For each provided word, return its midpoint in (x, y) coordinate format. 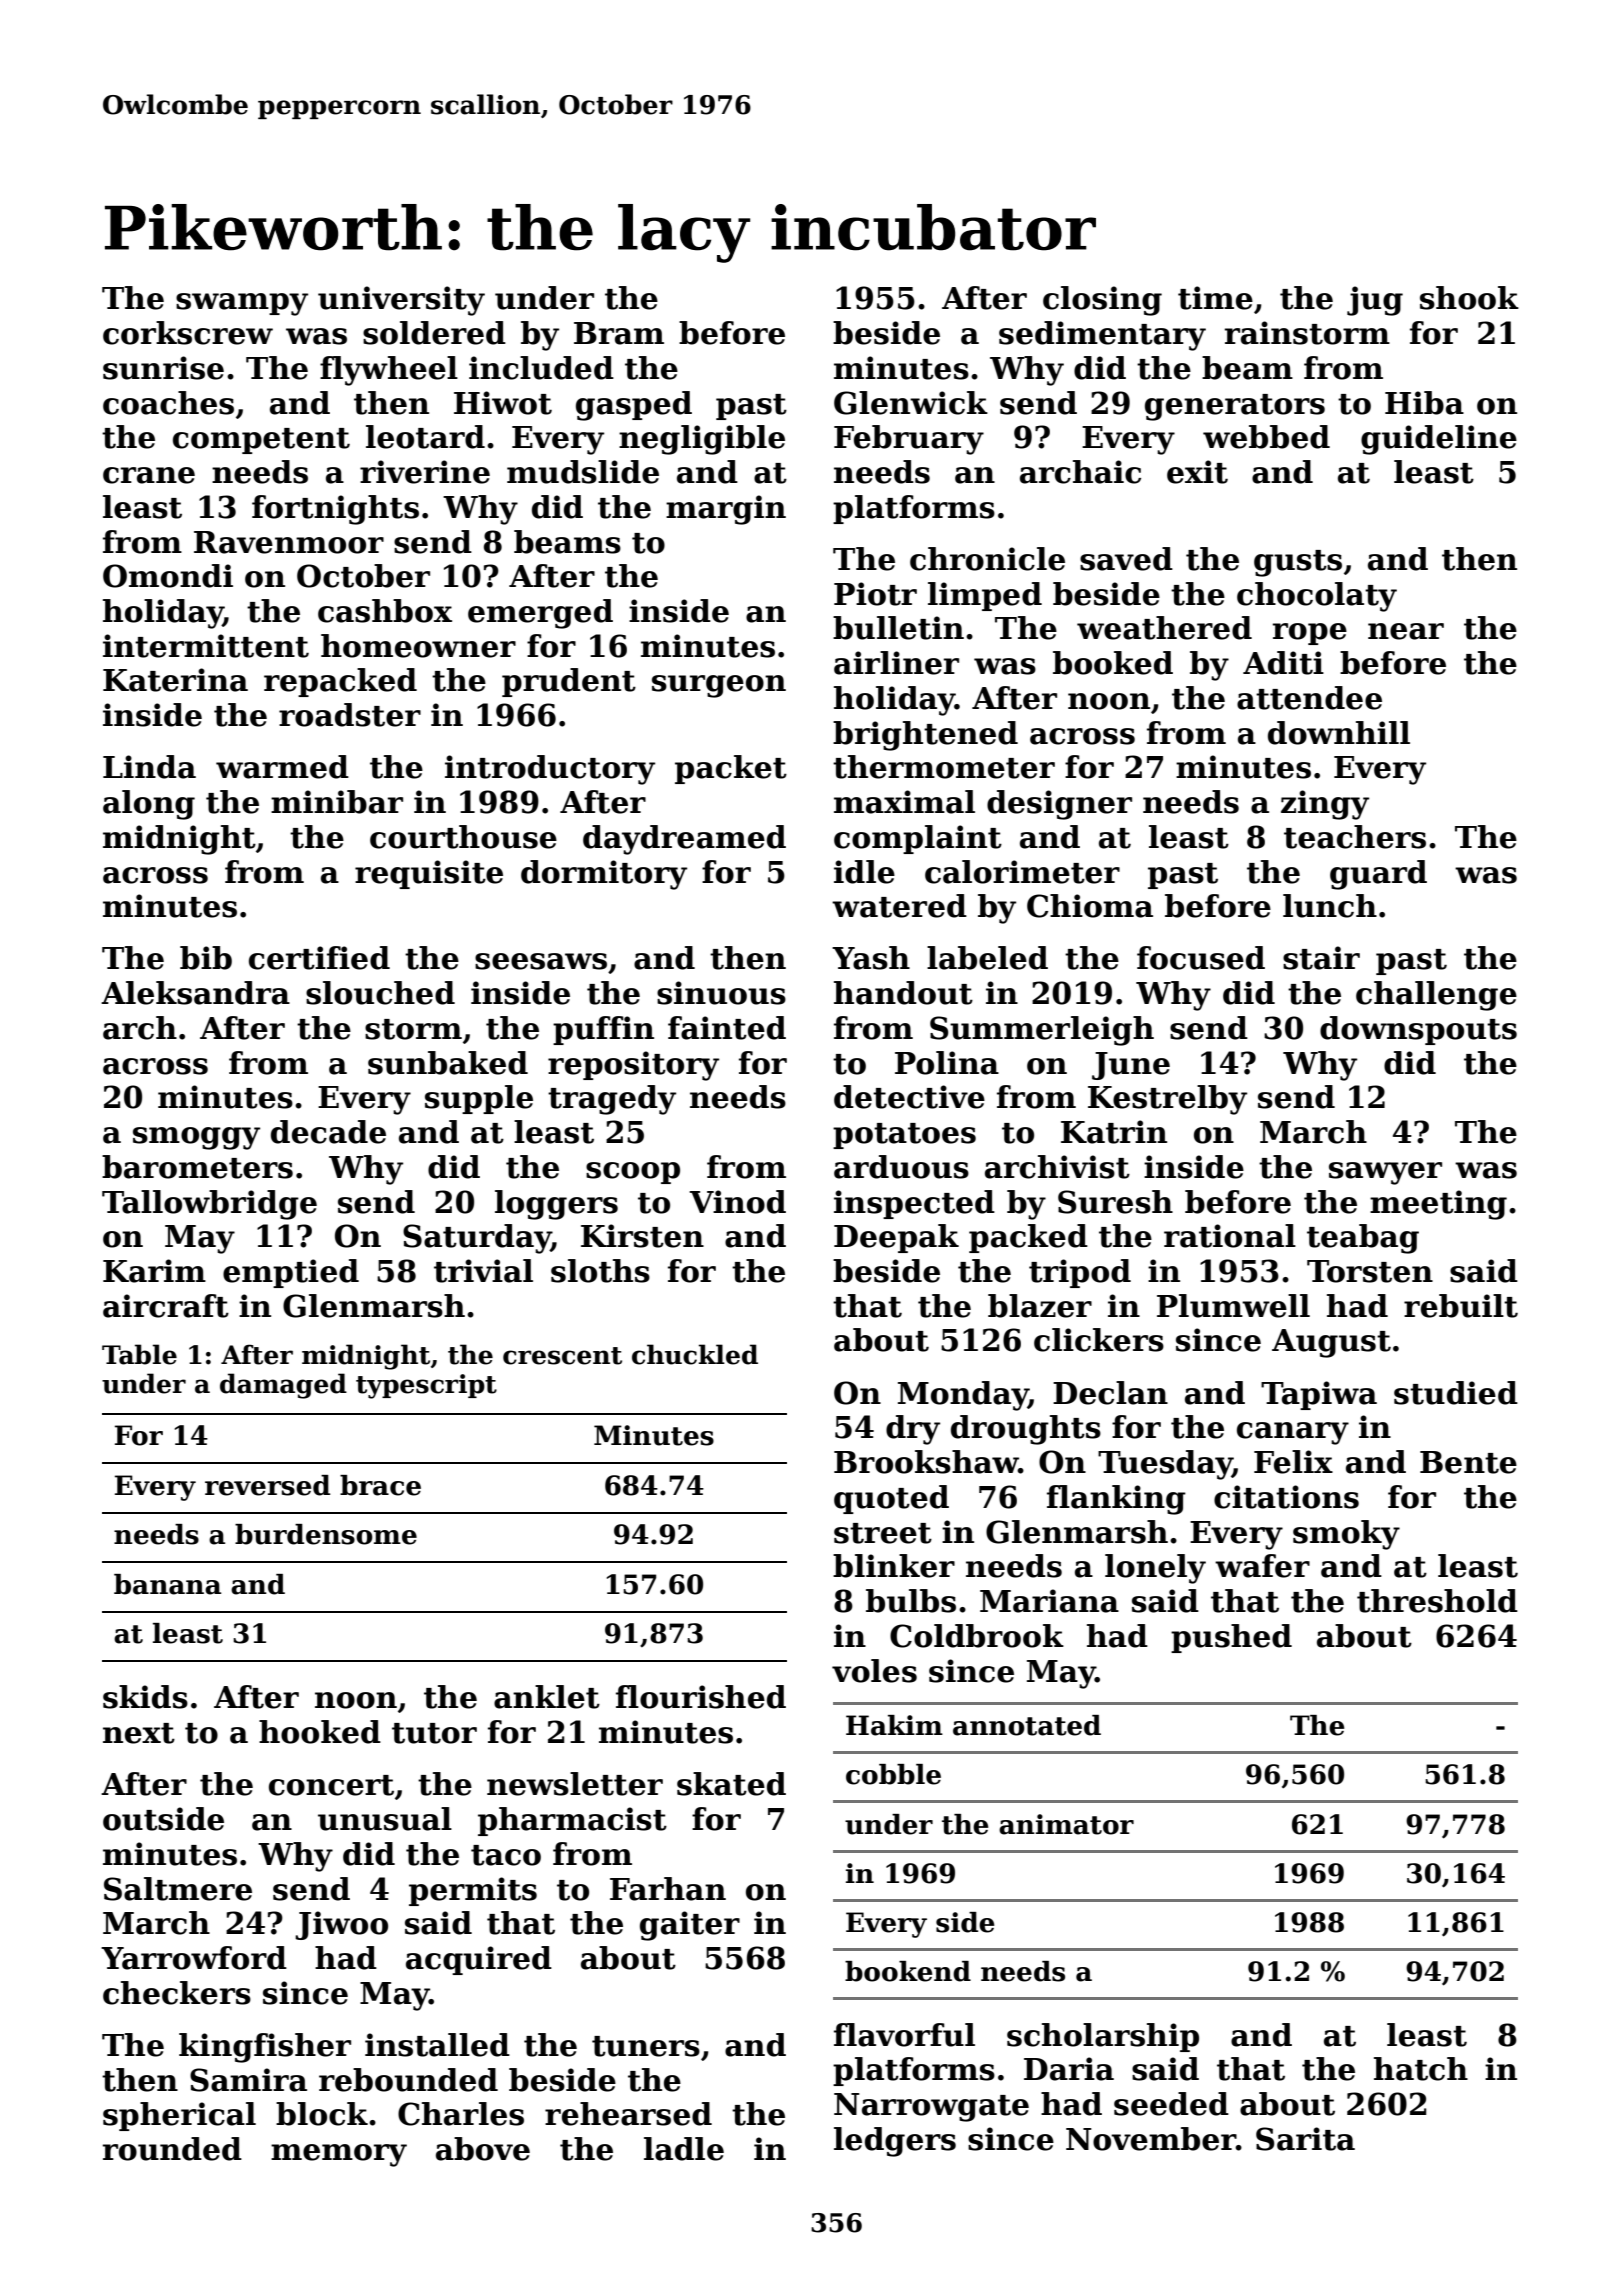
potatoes (904, 1136)
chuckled (695, 1354)
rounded (172, 2149)
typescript (426, 1386)
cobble (893, 1774)
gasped (634, 406)
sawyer (1385, 1173)
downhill (1339, 733)
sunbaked (448, 1063)
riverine (425, 472)
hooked (320, 1732)
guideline (1439, 440)
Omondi (168, 576)
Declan (1110, 1393)
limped (985, 596)
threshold (1437, 1601)
